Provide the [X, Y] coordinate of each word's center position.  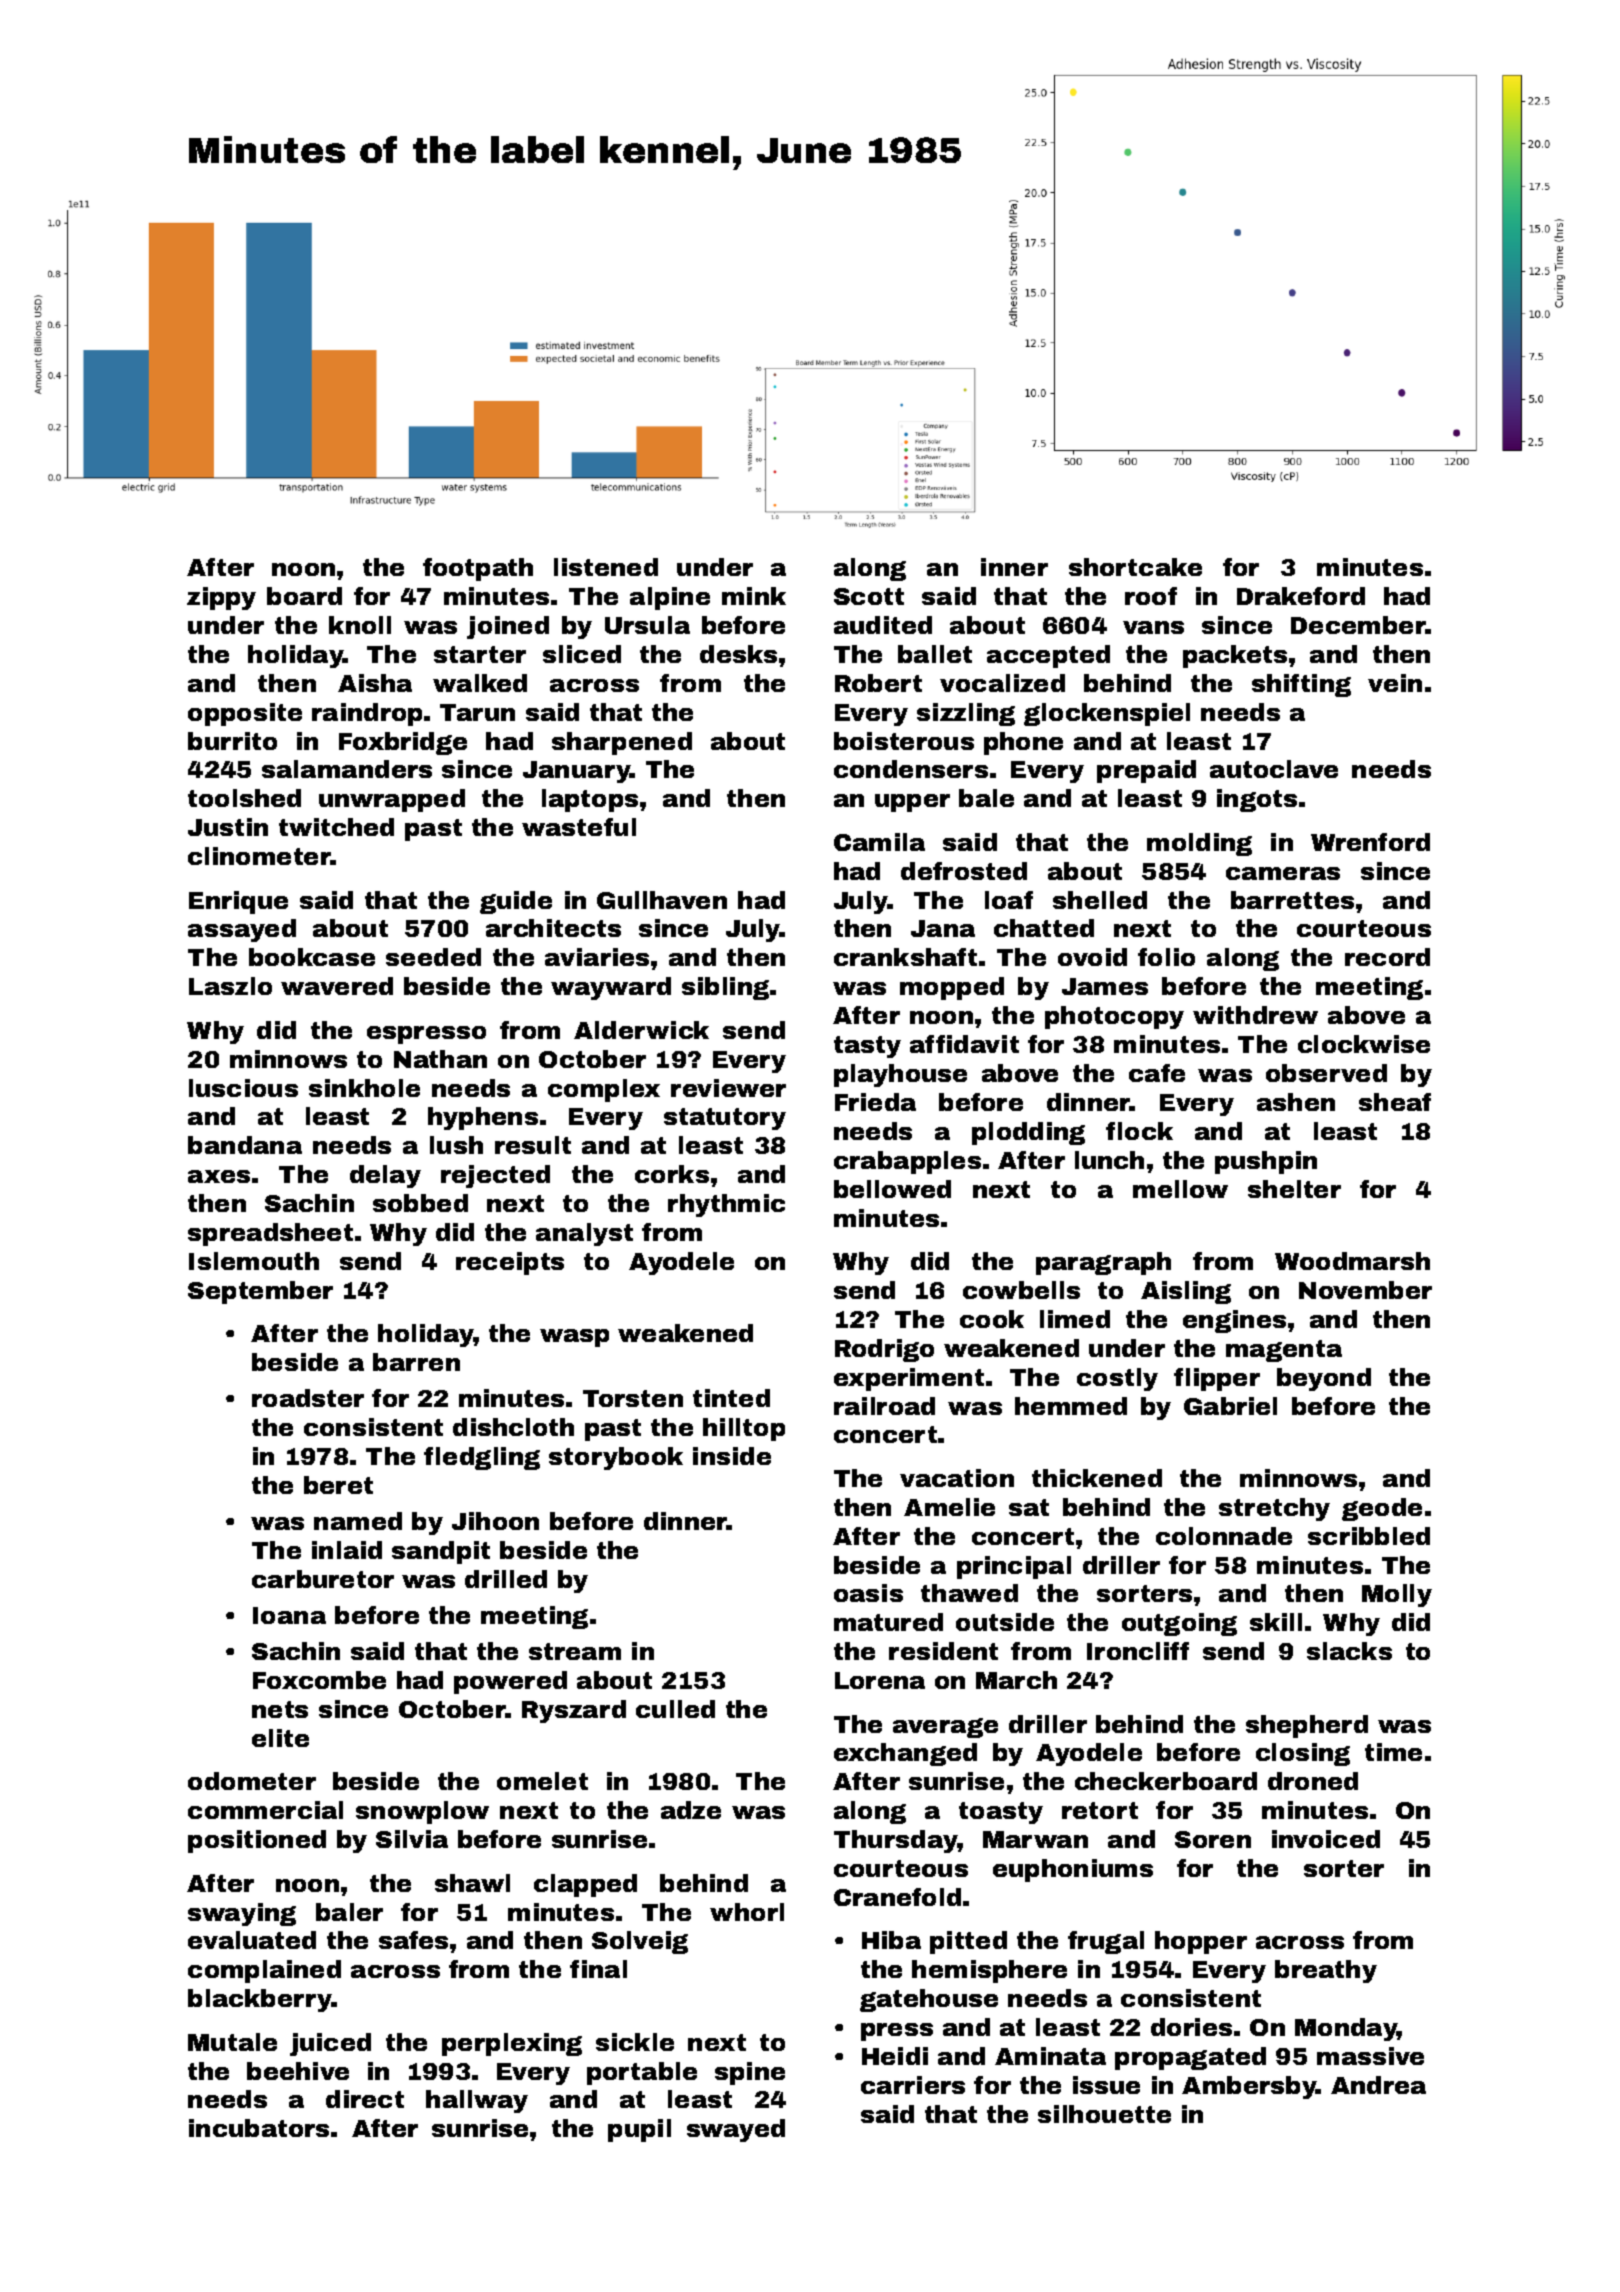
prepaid [1146, 771]
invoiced [1326, 1839]
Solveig [640, 1942]
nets [280, 1709]
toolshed [244, 798]
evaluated [252, 1940]
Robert [878, 683]
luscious [243, 1088]
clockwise [1364, 1044]
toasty [1001, 1813]
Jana [943, 928]
